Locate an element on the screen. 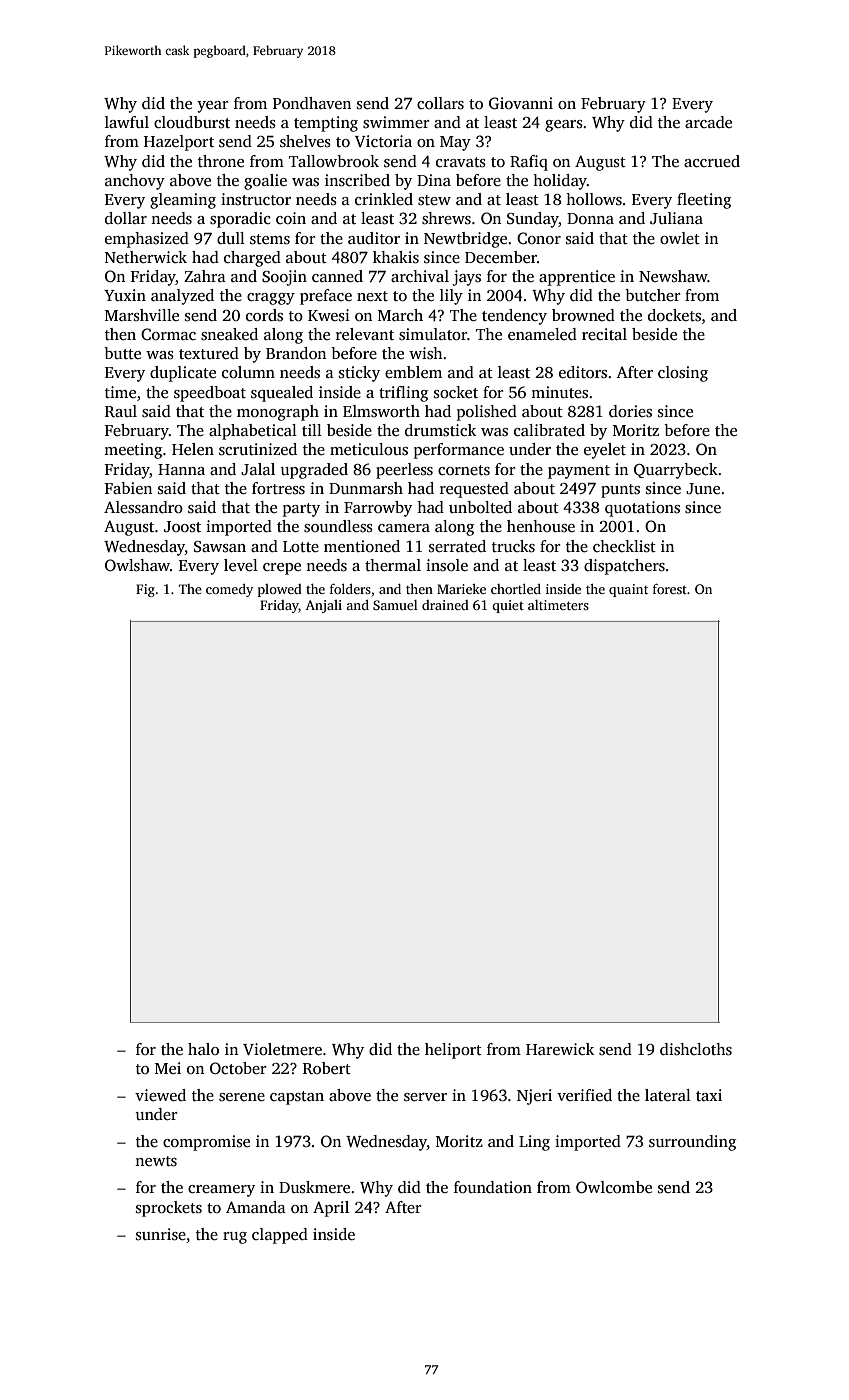 This screenshot has height=1400, width=849. lawful is located at coordinates (127, 122).
